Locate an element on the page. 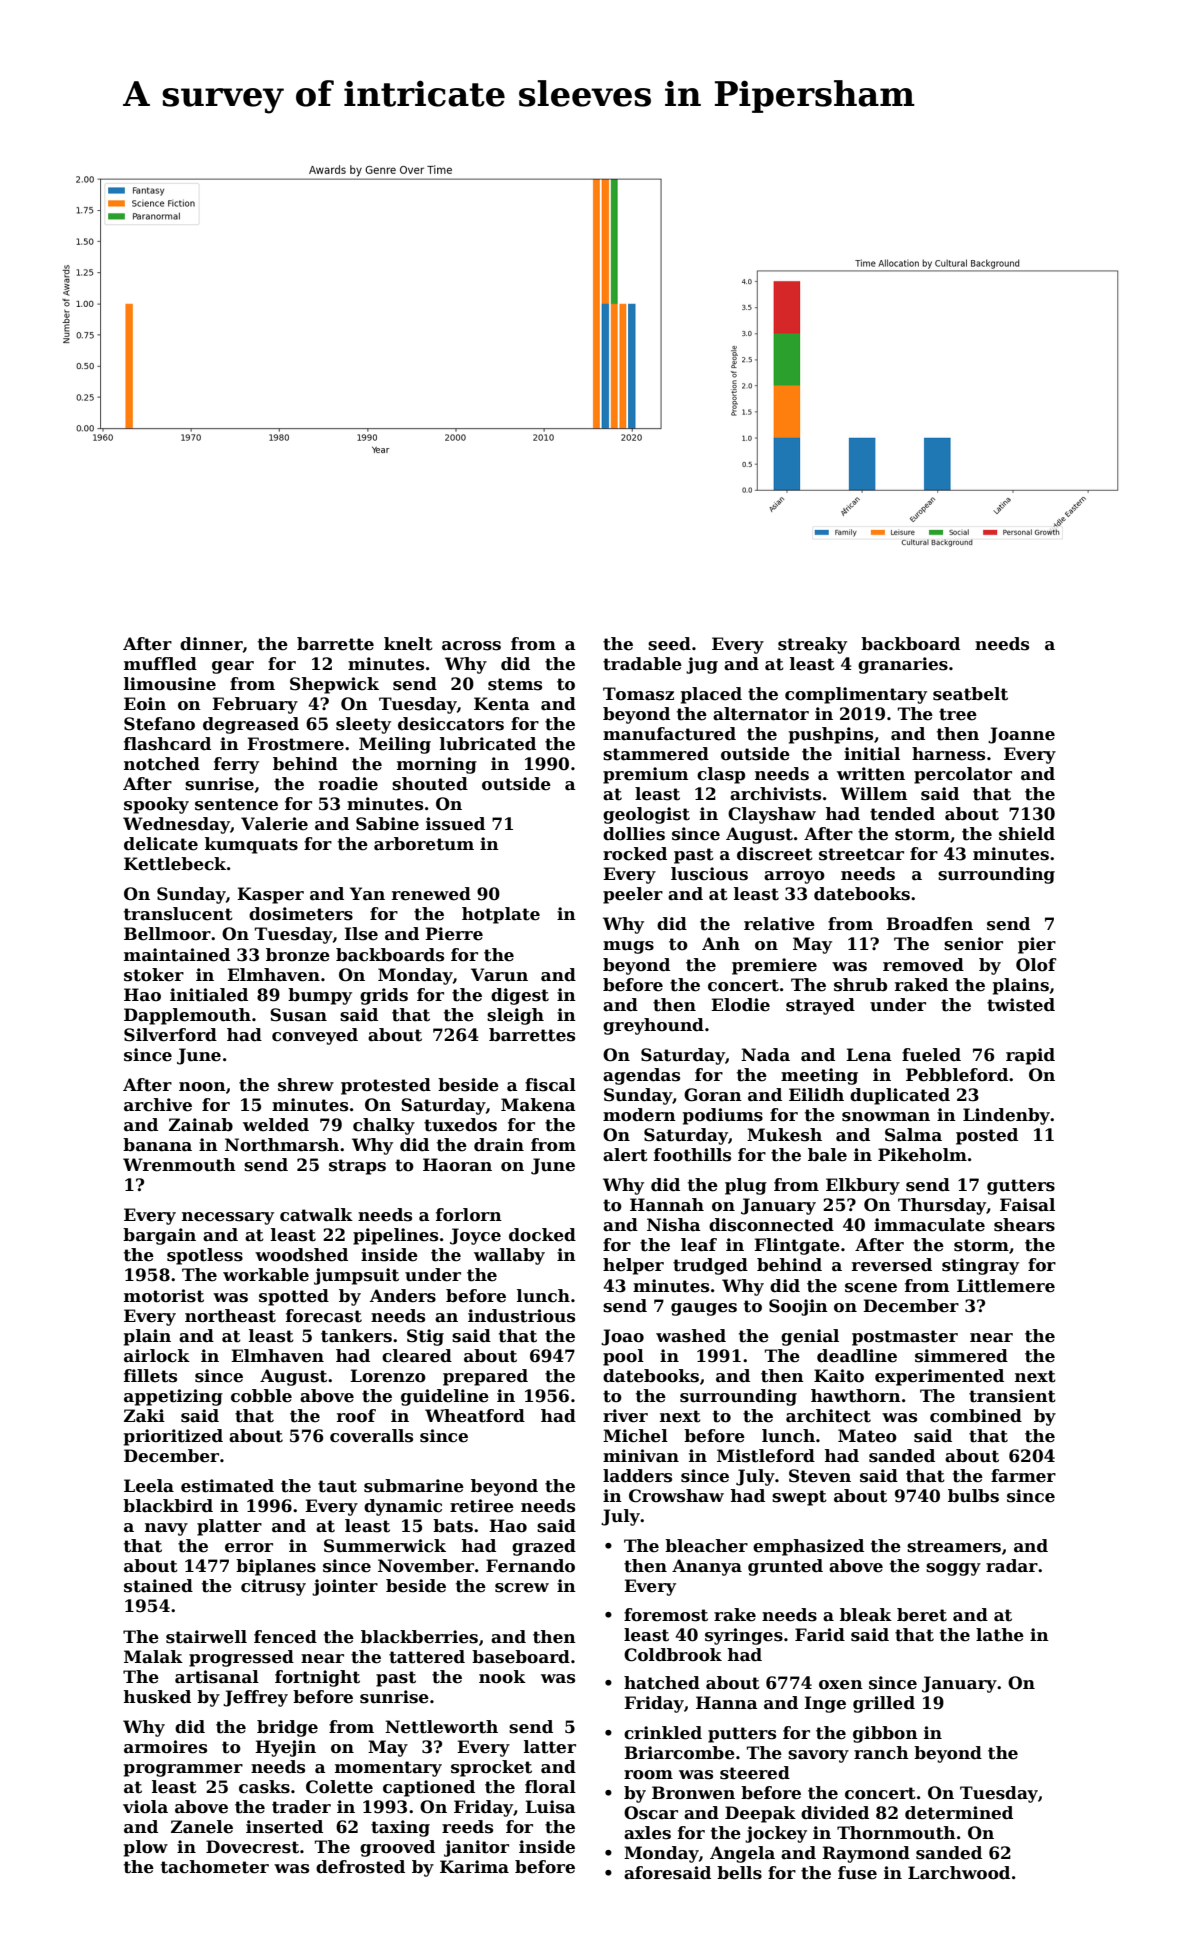 This document has width=1179, height=1942. seatbelt is located at coordinates (970, 694).
